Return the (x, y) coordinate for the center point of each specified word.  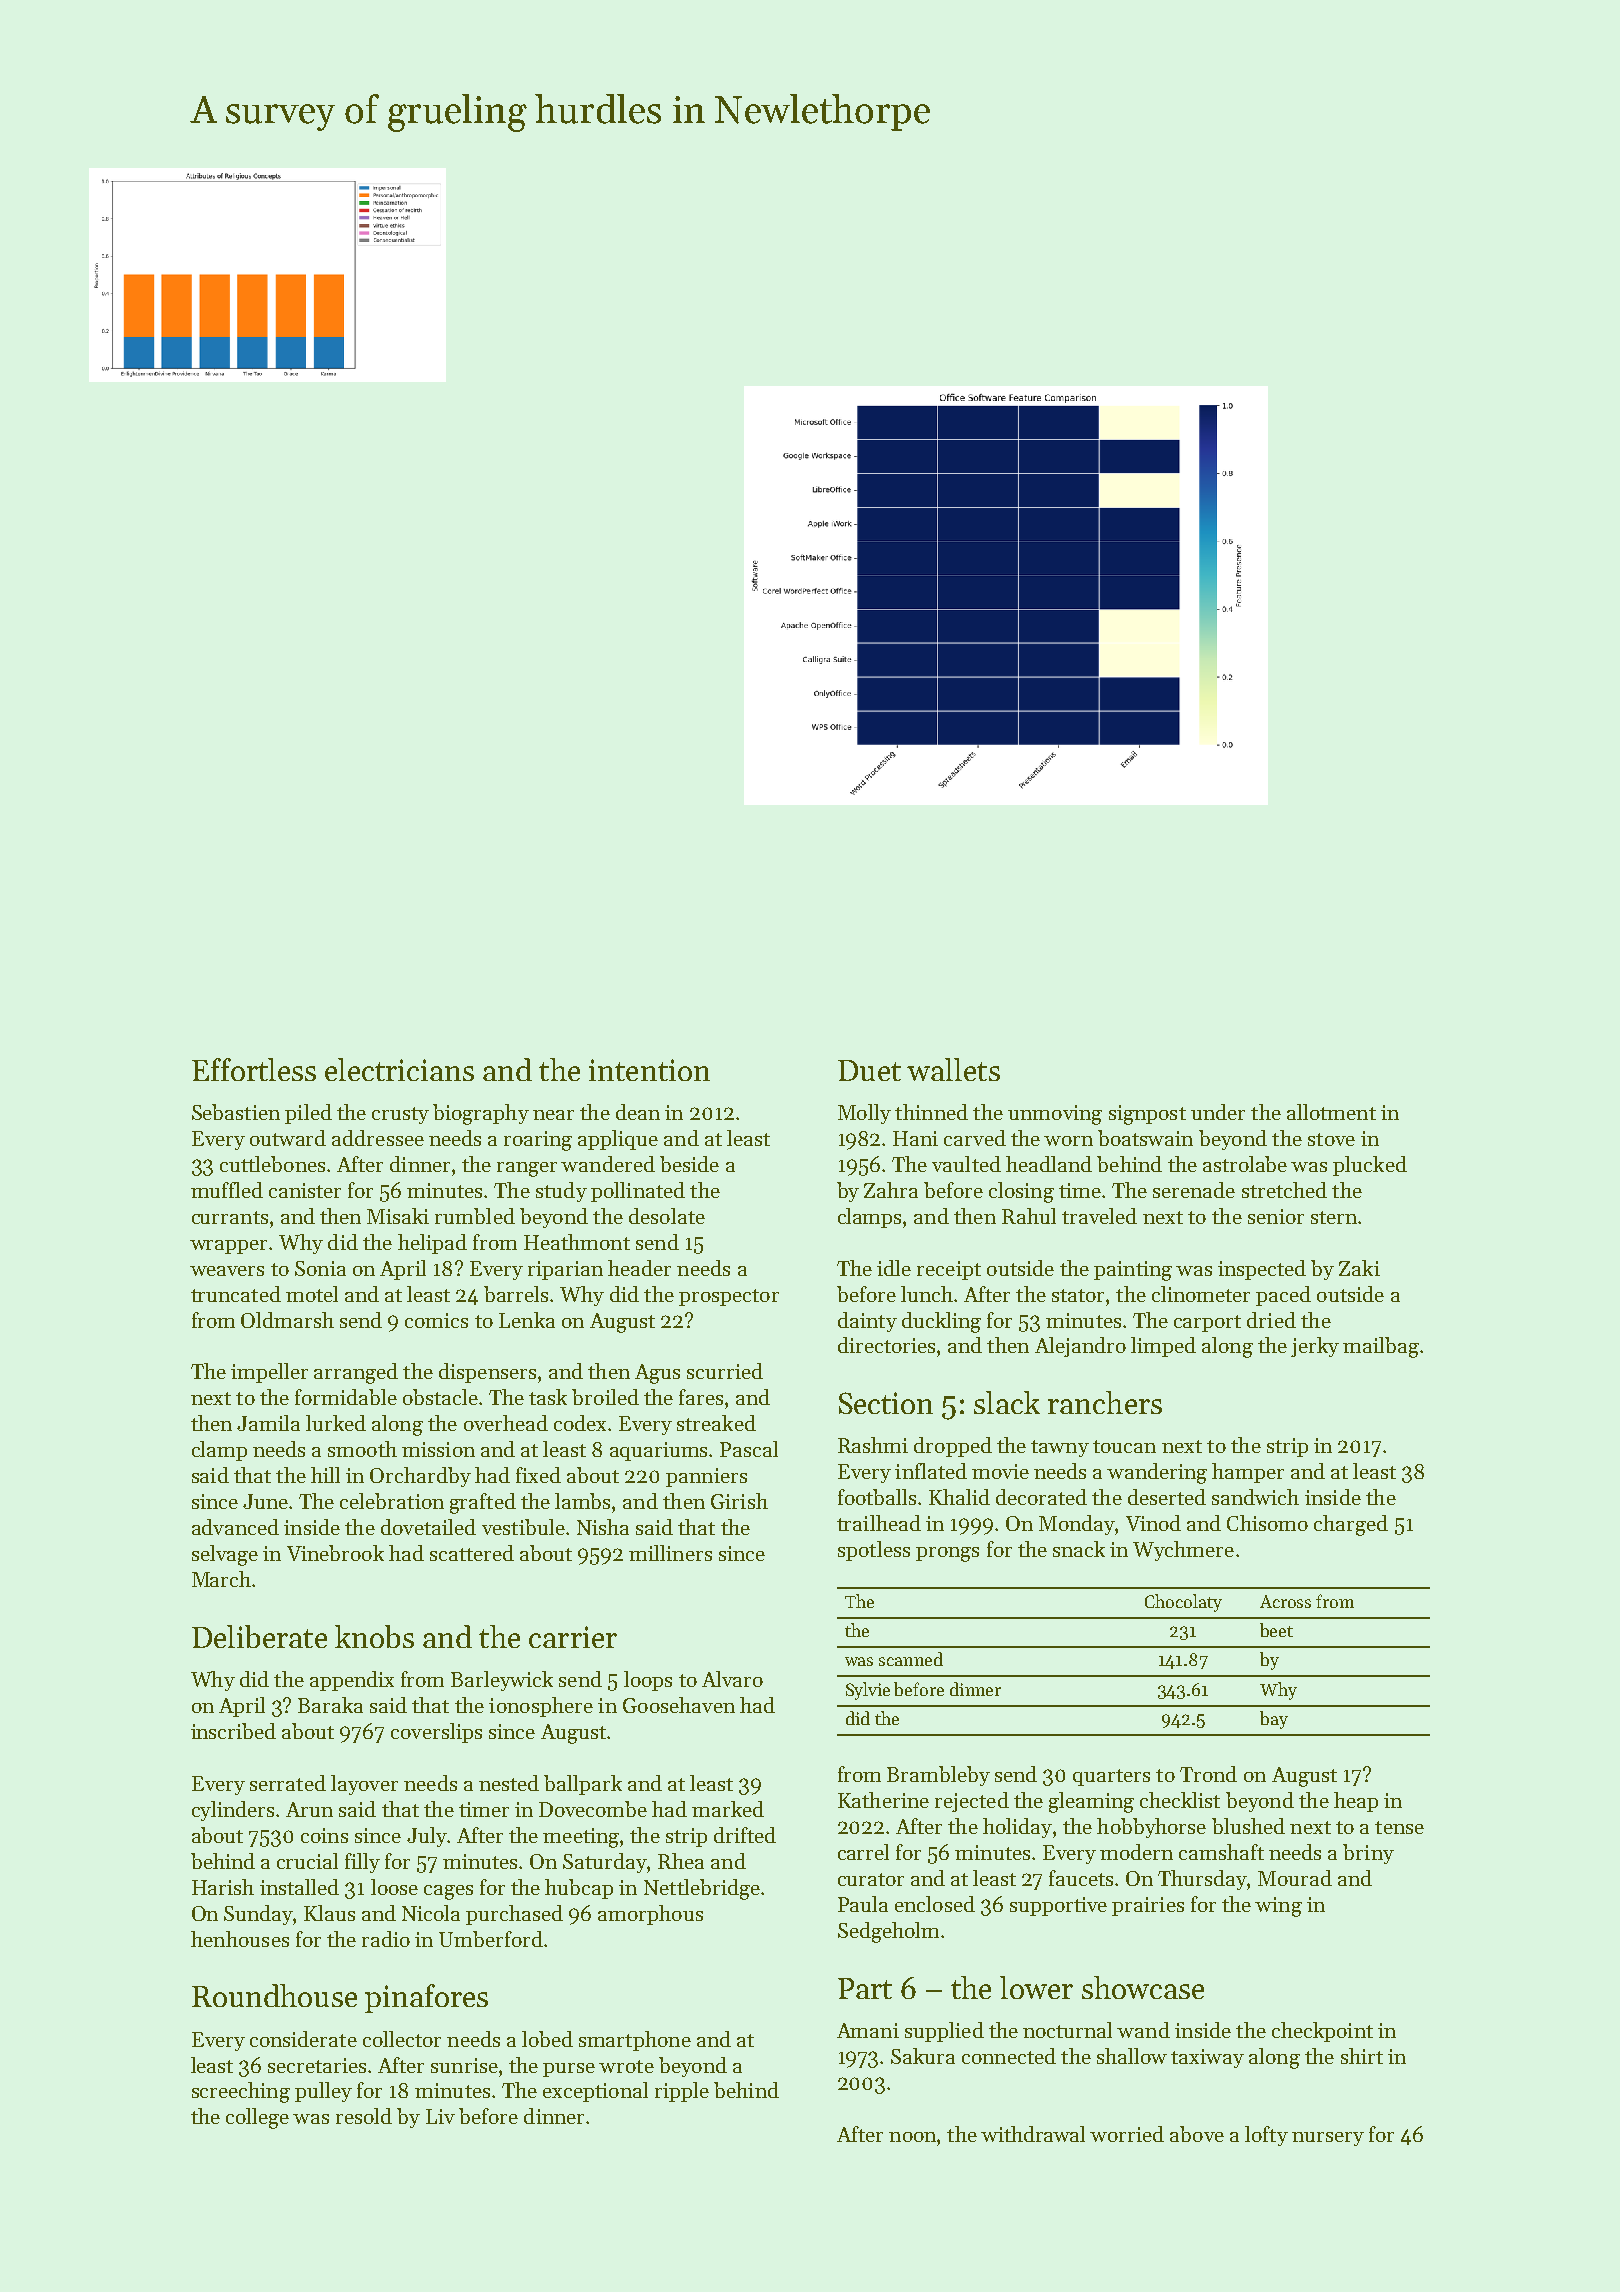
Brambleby (938, 1776)
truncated (236, 1294)
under (1218, 1112)
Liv (440, 2116)
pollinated (638, 1192)
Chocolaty (1183, 1603)
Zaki (1359, 1268)
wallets (953, 1069)
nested (509, 1783)
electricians (399, 1069)
